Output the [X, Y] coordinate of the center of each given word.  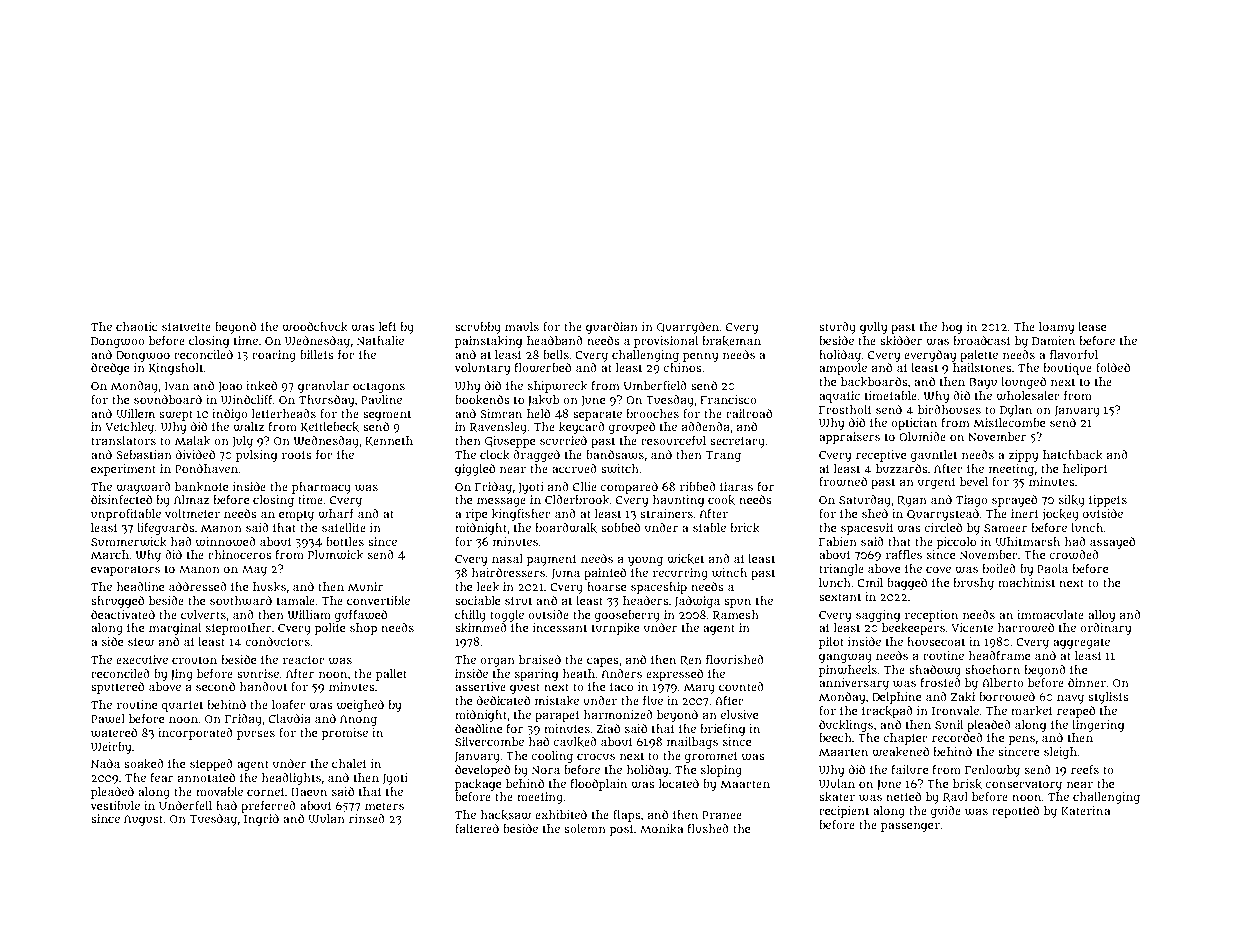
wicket [685, 559]
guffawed [361, 616]
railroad [749, 413]
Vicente [972, 627]
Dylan [1016, 411]
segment [387, 415]
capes [603, 662]
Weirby [111, 748]
